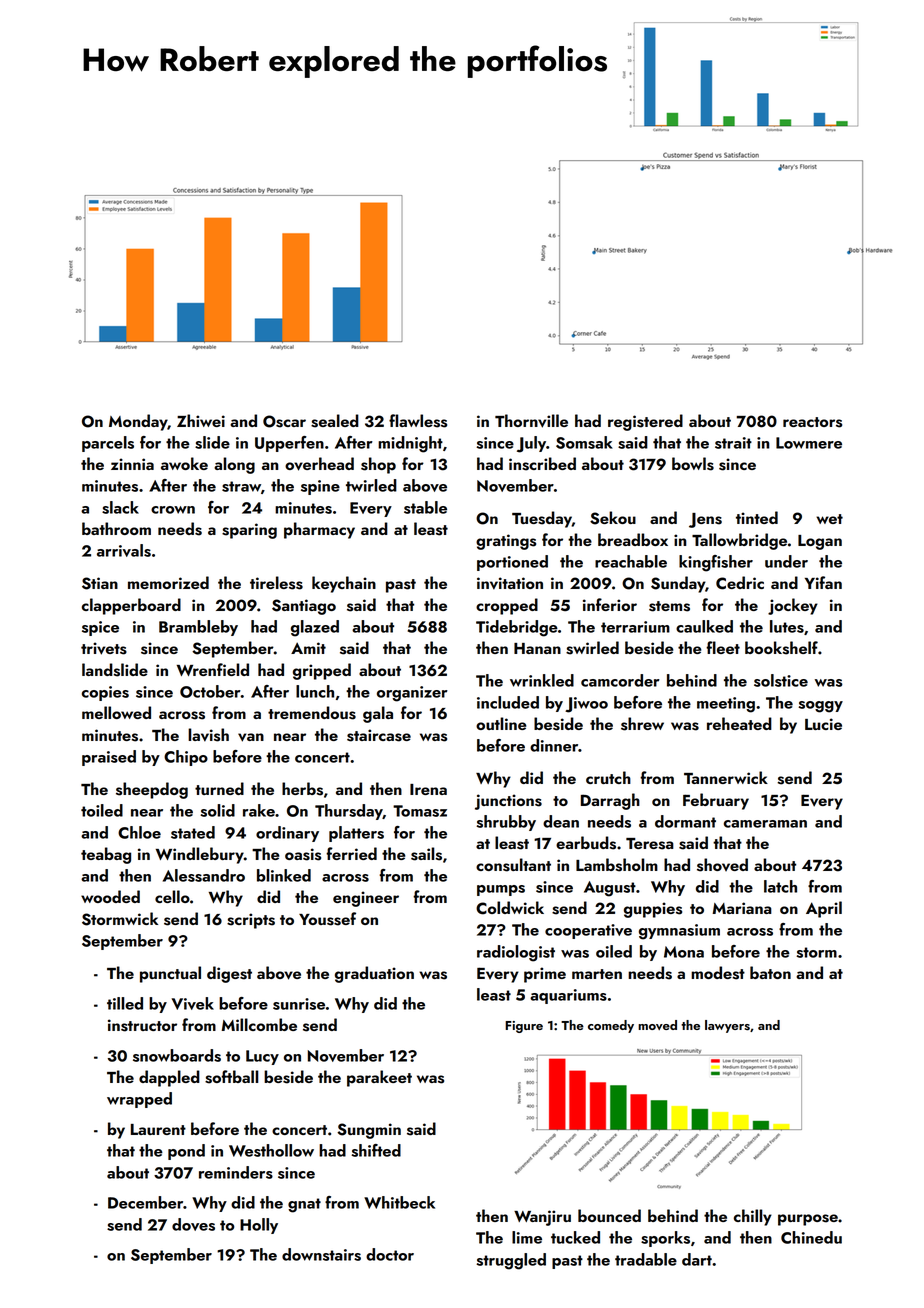 This page has width=924, height=1308. Describe the element at coordinates (527, 1237) in the page. I see `lime` at that location.
